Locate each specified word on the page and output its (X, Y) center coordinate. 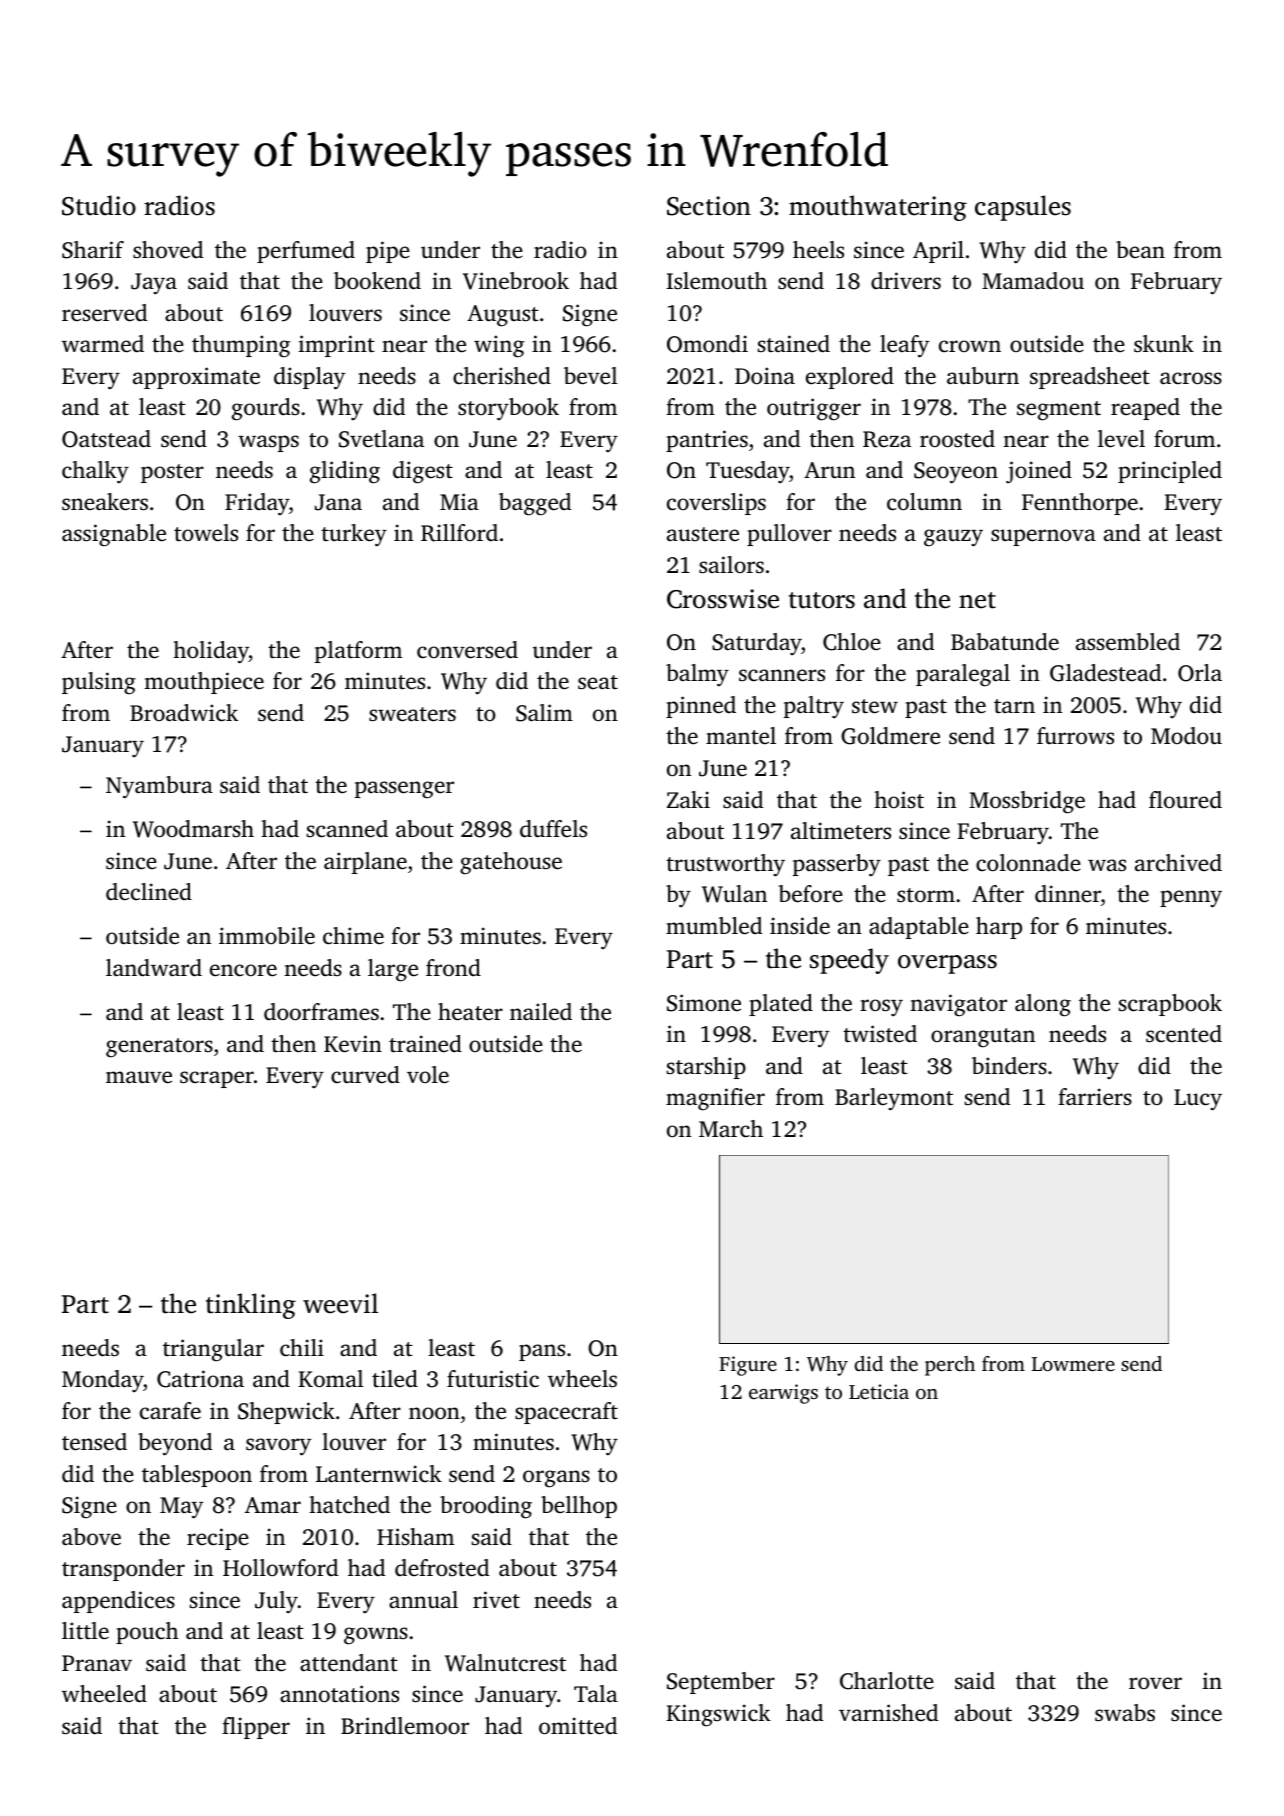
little (85, 1631)
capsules (1023, 208)
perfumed (306, 252)
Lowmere (1073, 1364)
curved (365, 1075)
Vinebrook (516, 281)
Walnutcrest (505, 1663)
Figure (748, 1366)
